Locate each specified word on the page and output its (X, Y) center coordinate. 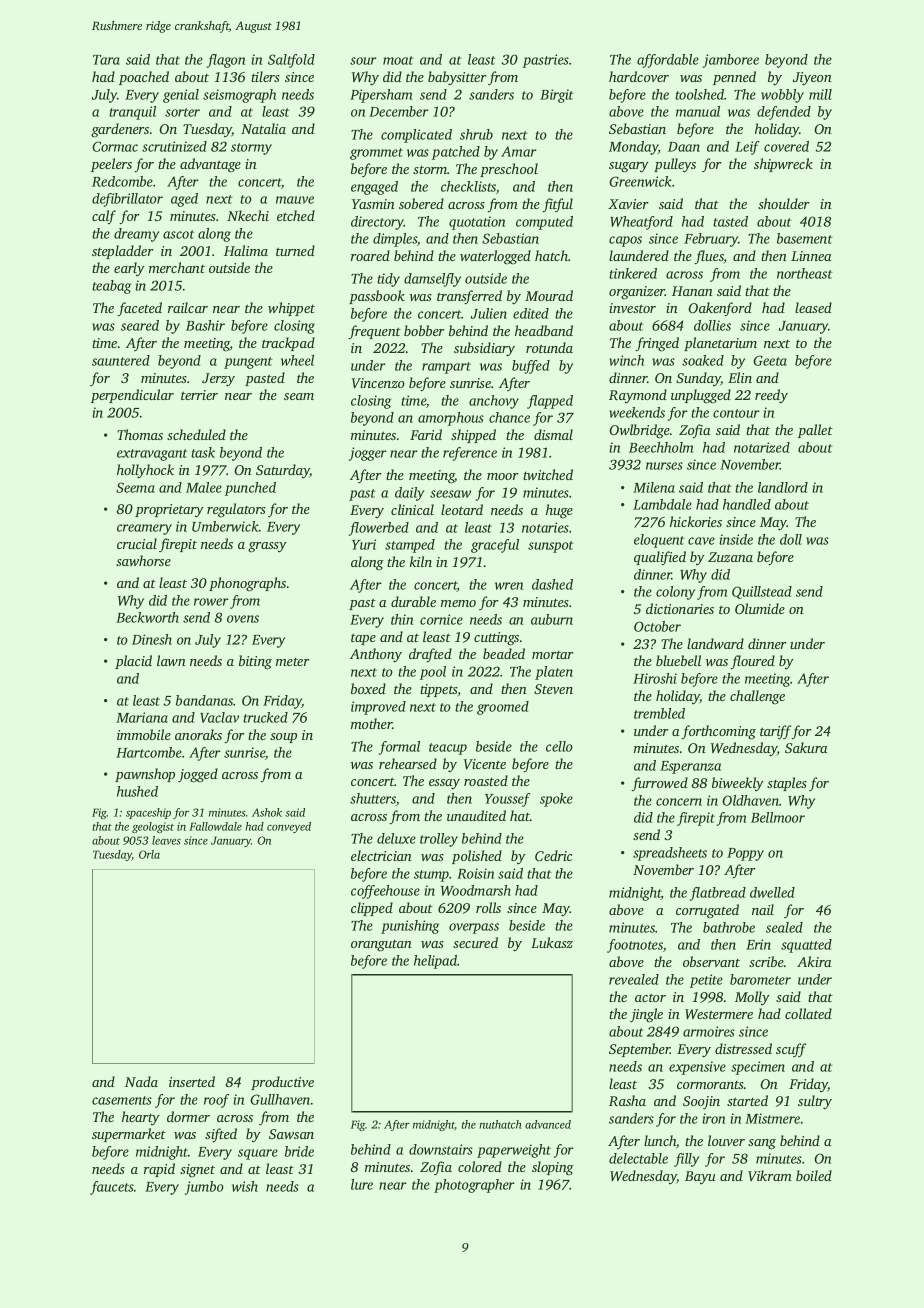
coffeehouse (385, 892)
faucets (112, 1188)
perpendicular (132, 396)
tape (363, 639)
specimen (758, 1068)
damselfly (432, 280)
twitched (548, 474)
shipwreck (783, 165)
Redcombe (122, 181)
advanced (548, 1124)
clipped (372, 909)
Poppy (745, 854)
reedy (771, 396)
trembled (659, 713)
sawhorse (143, 560)
